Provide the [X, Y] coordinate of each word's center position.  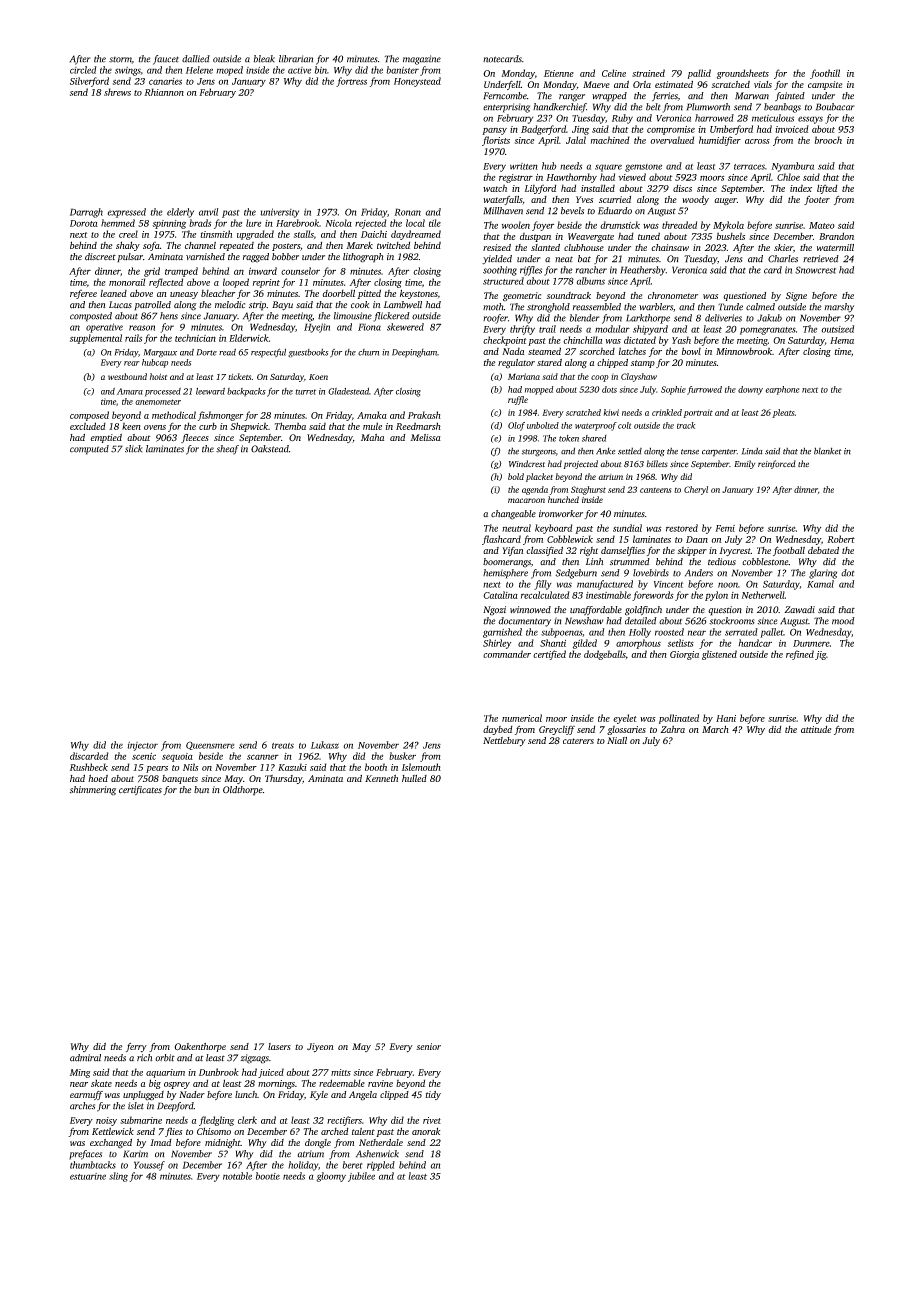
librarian [296, 59]
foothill [825, 74]
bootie [268, 1176]
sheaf [227, 450]
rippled [381, 1166]
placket [539, 477]
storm [120, 60]
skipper [692, 551]
